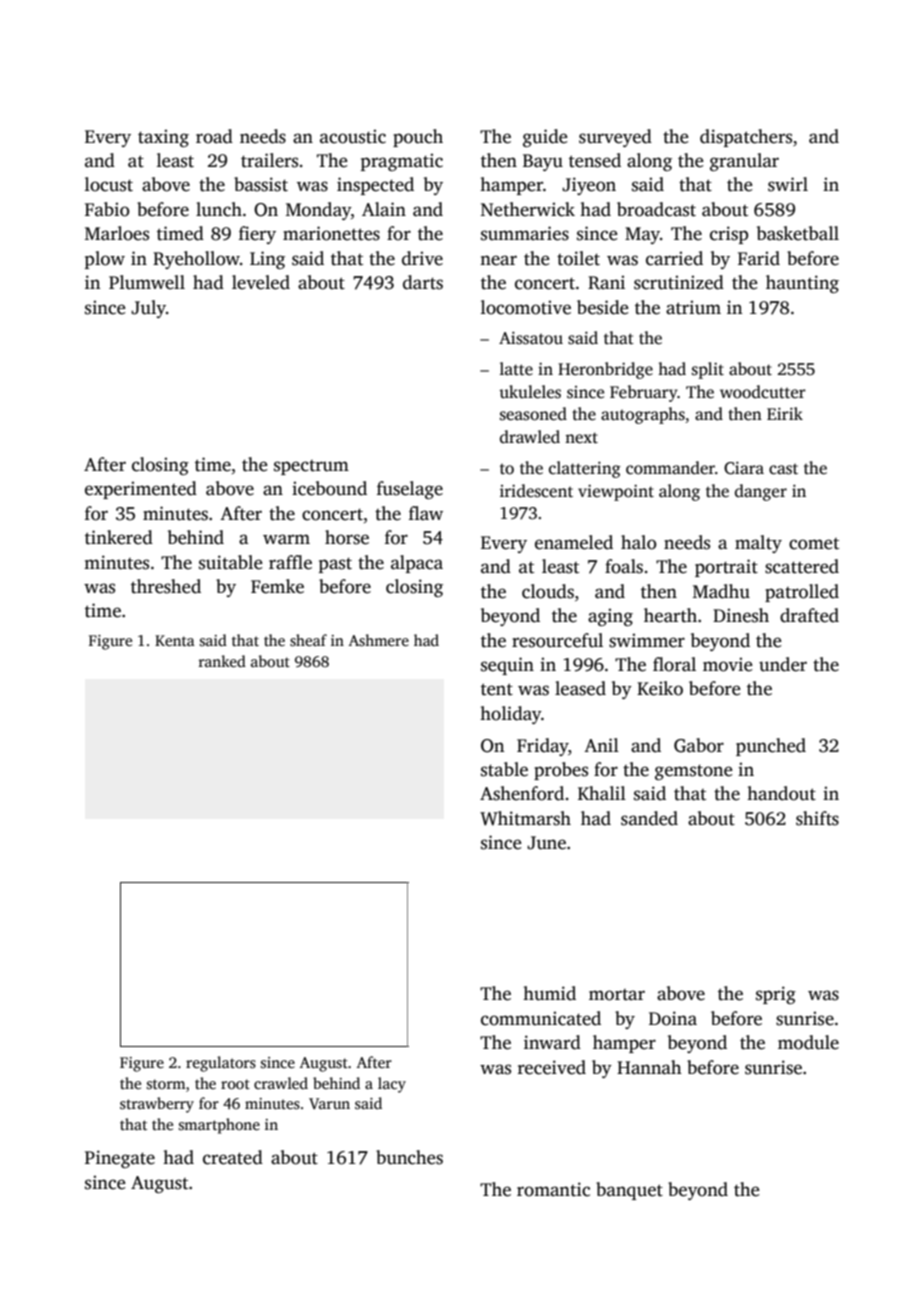  Describe the element at coordinates (670, 468) in the image. I see `commander` at that location.
